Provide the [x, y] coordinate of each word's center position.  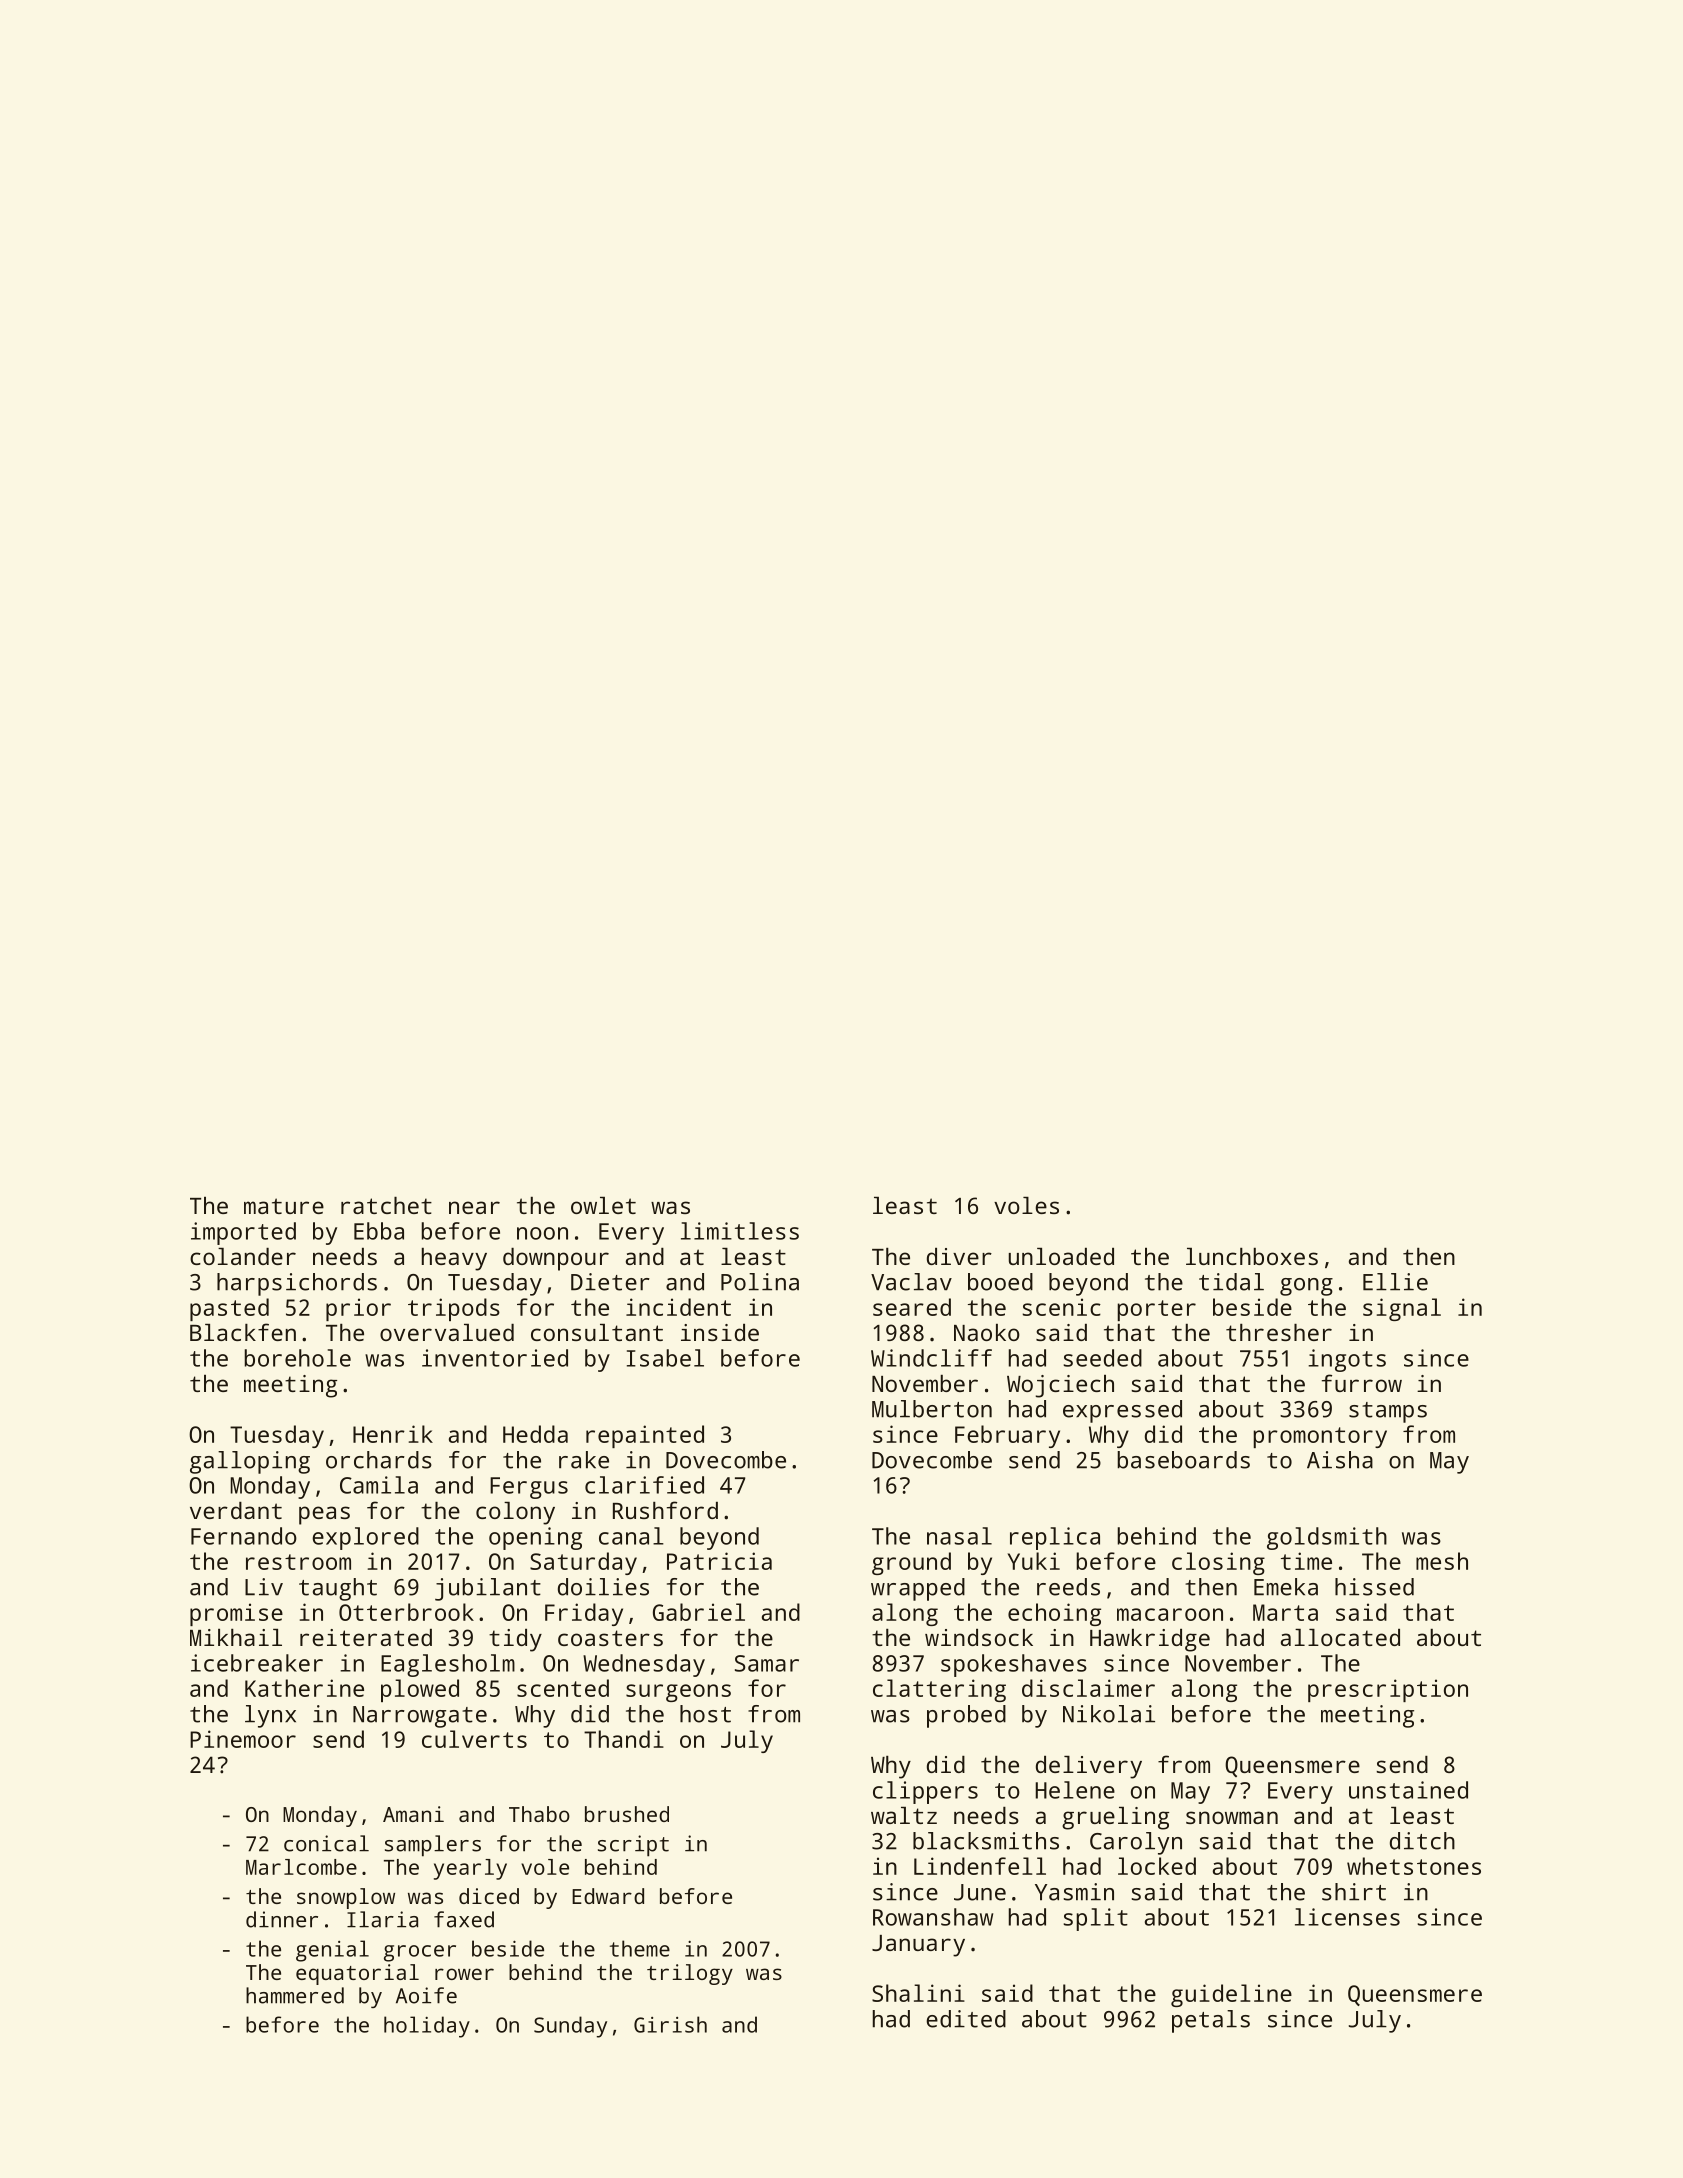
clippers [925, 1792]
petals [1211, 2021]
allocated [1340, 1637]
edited [966, 2019]
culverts [474, 1739]
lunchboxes [1252, 1256]
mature [284, 1206]
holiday [427, 2027]
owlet [603, 1205]
